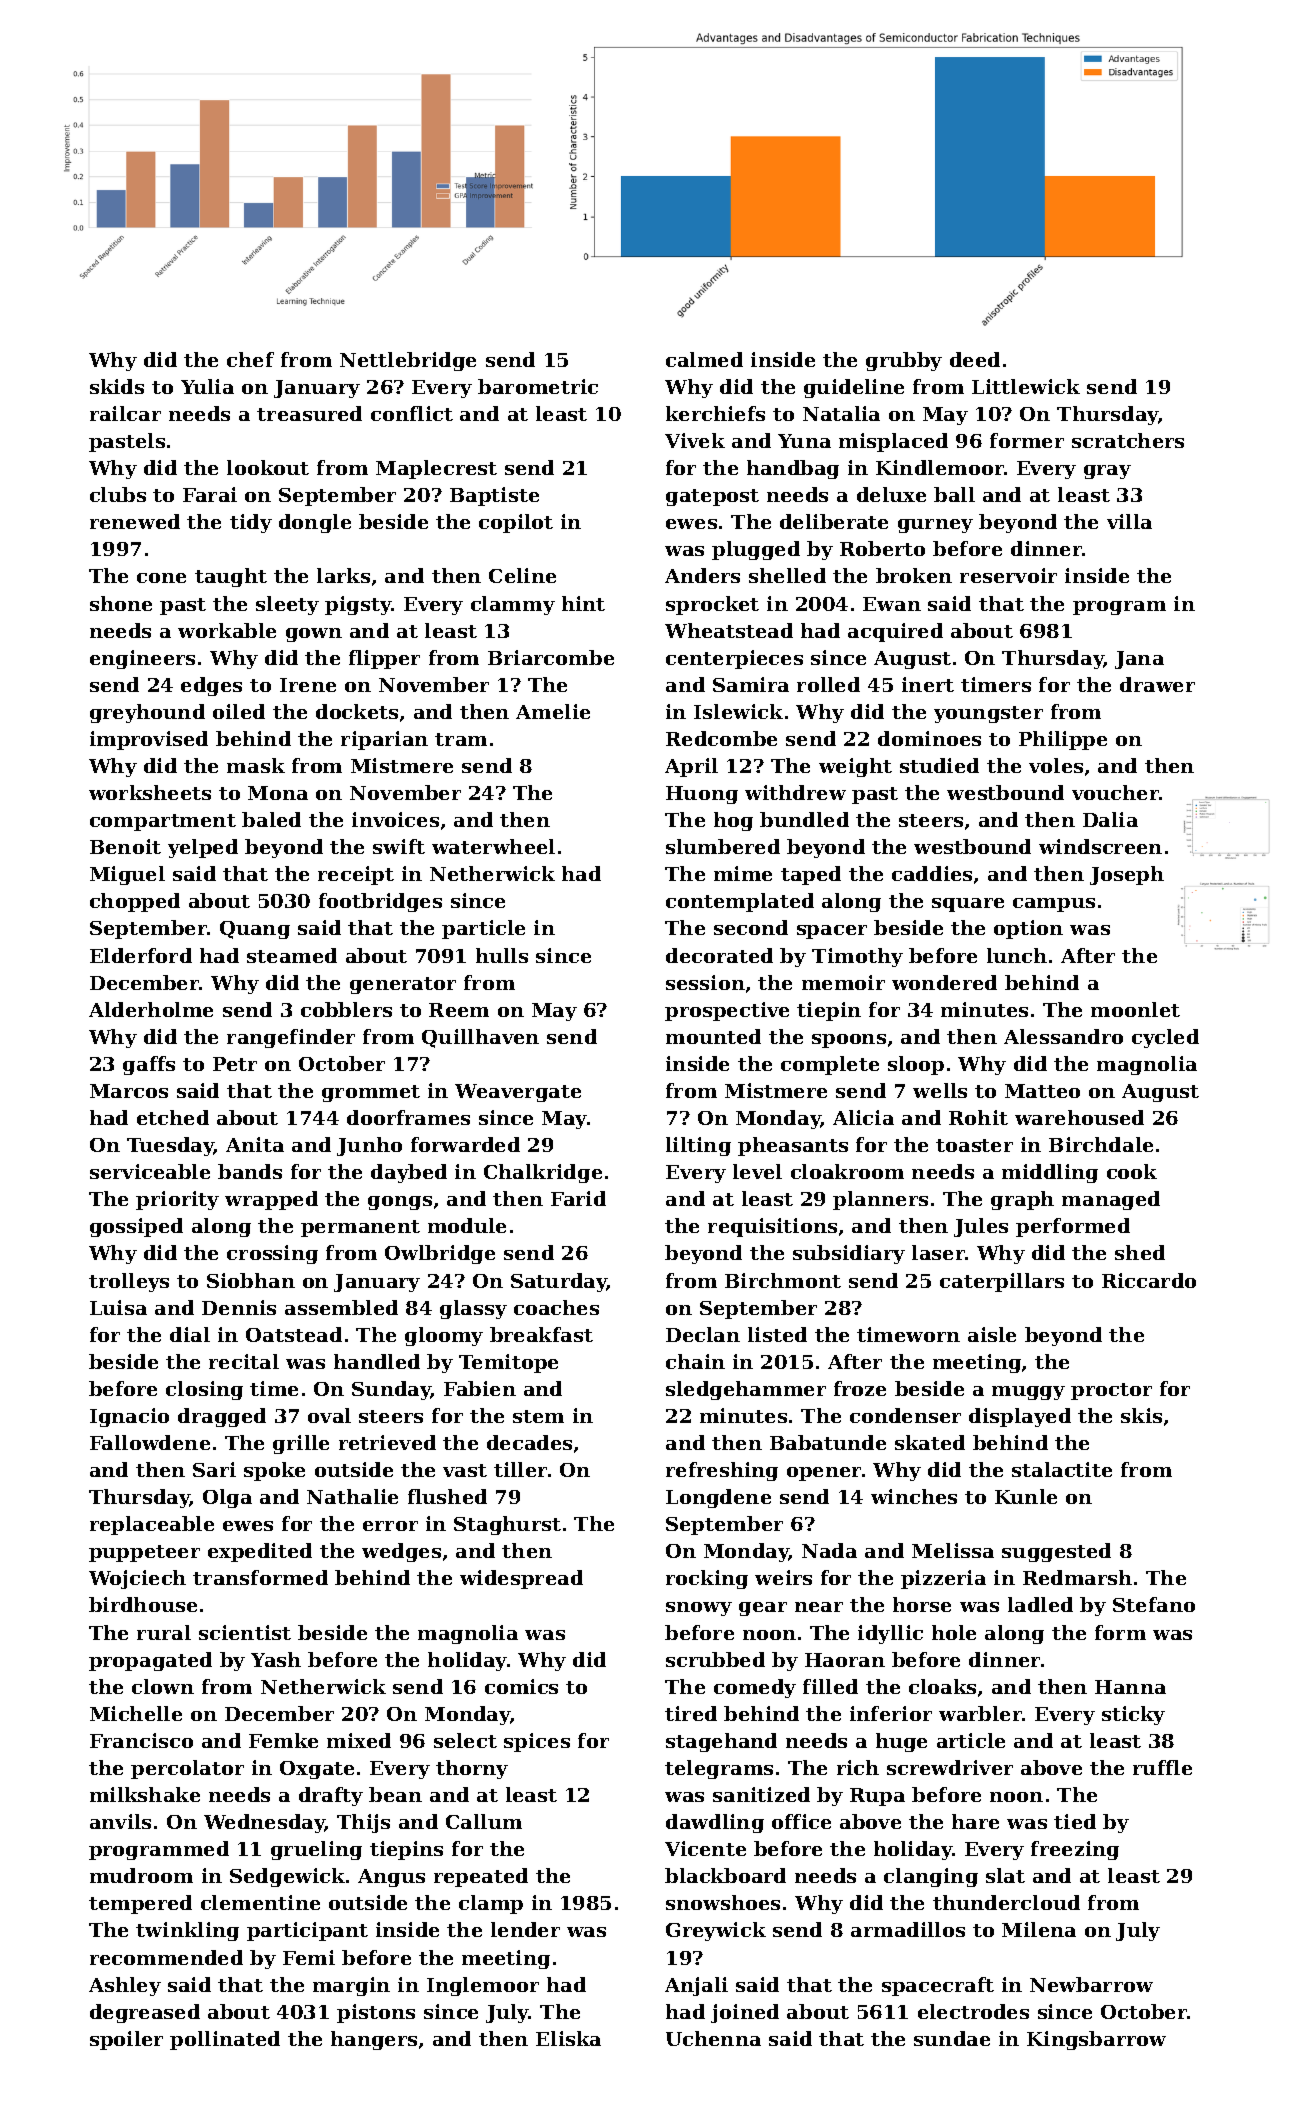 This document has height=2123, width=1289. Describe the element at coordinates (360, 1228) in the document. I see `permanent` at that location.
